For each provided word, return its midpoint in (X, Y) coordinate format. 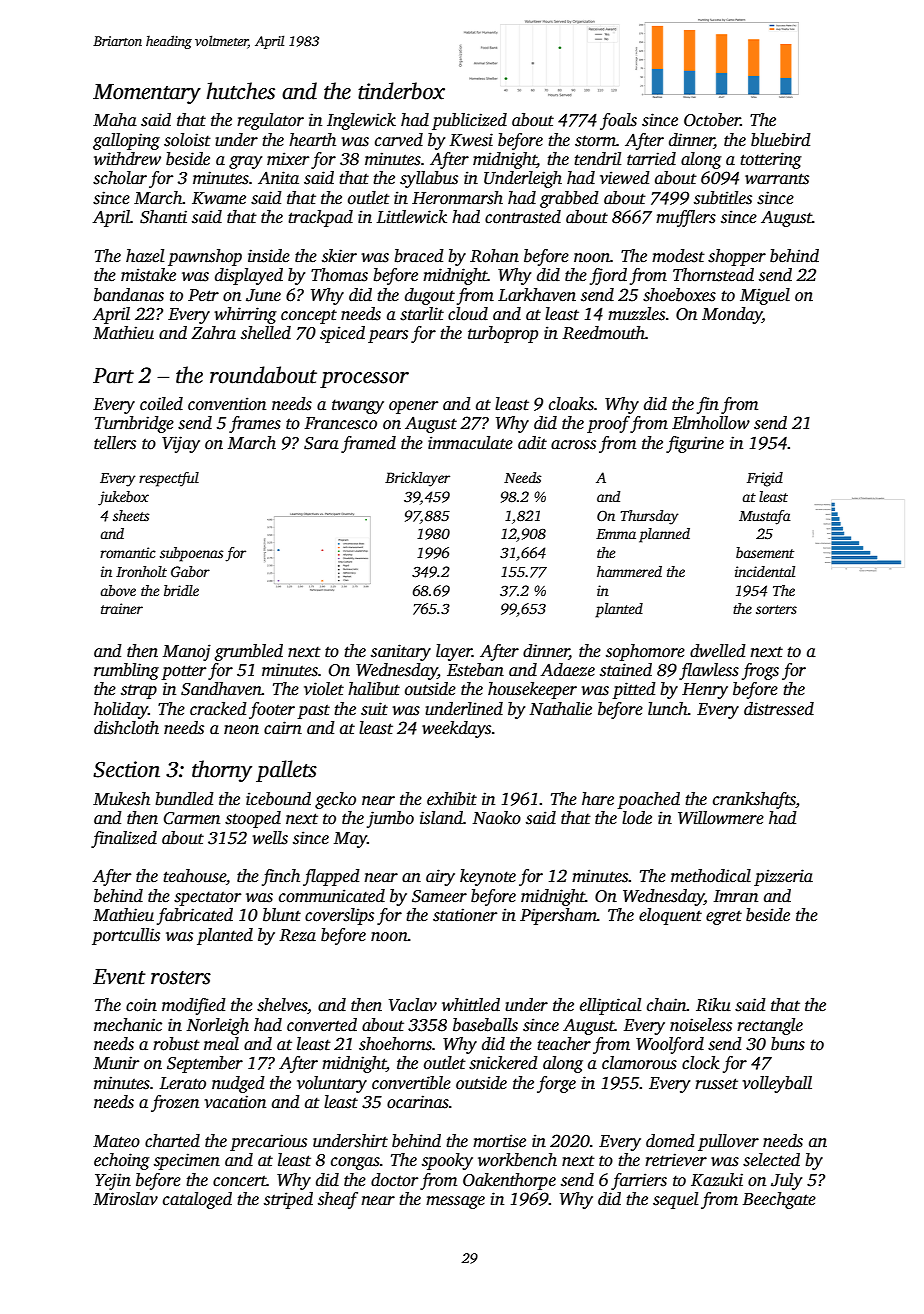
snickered (503, 1063)
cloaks (571, 404)
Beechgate (779, 1200)
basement (765, 552)
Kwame (219, 198)
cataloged (197, 1200)
